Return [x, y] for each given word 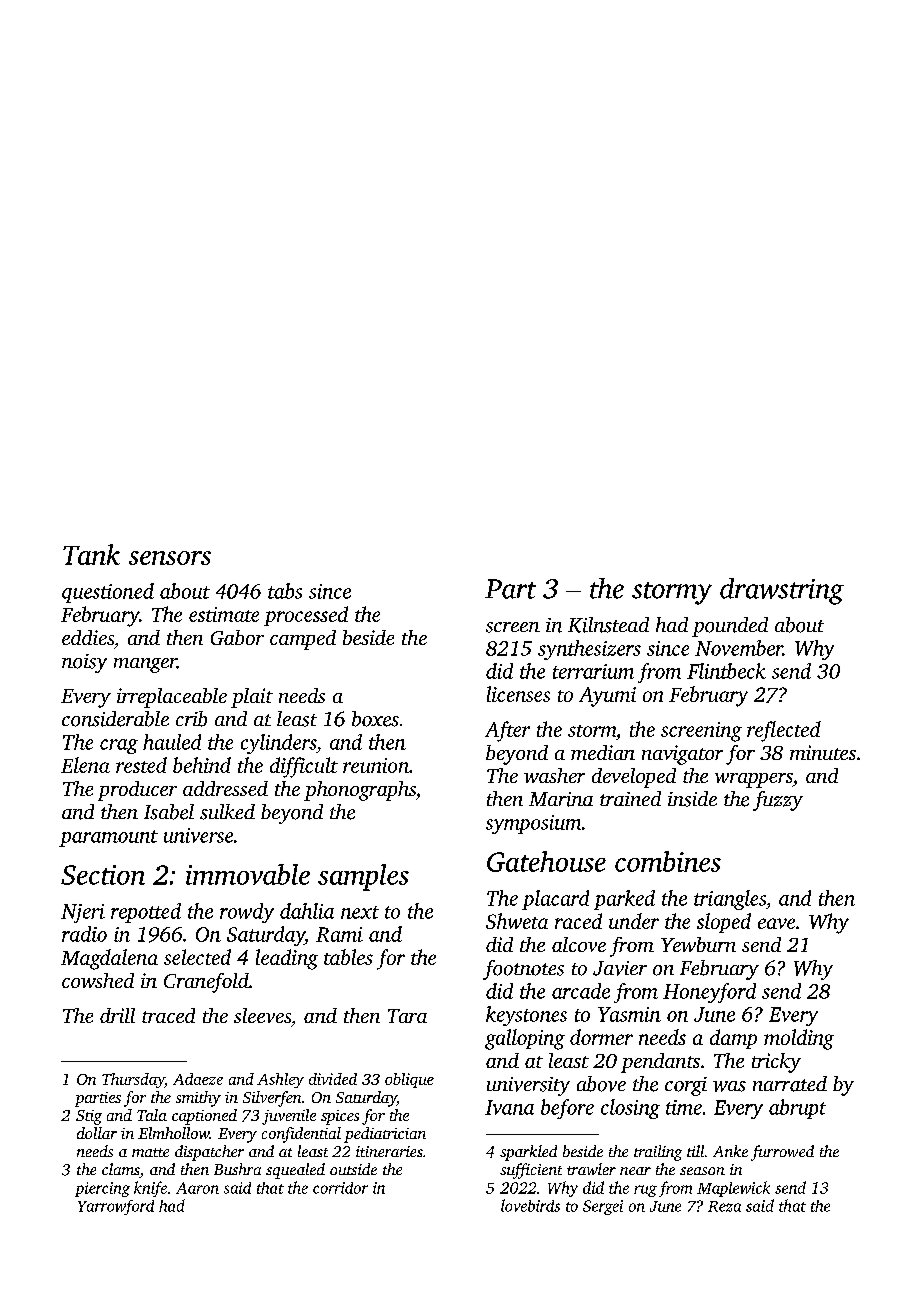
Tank [91, 554]
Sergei [603, 1207]
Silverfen [272, 1099]
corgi [686, 1086]
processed [306, 616]
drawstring [782, 591]
